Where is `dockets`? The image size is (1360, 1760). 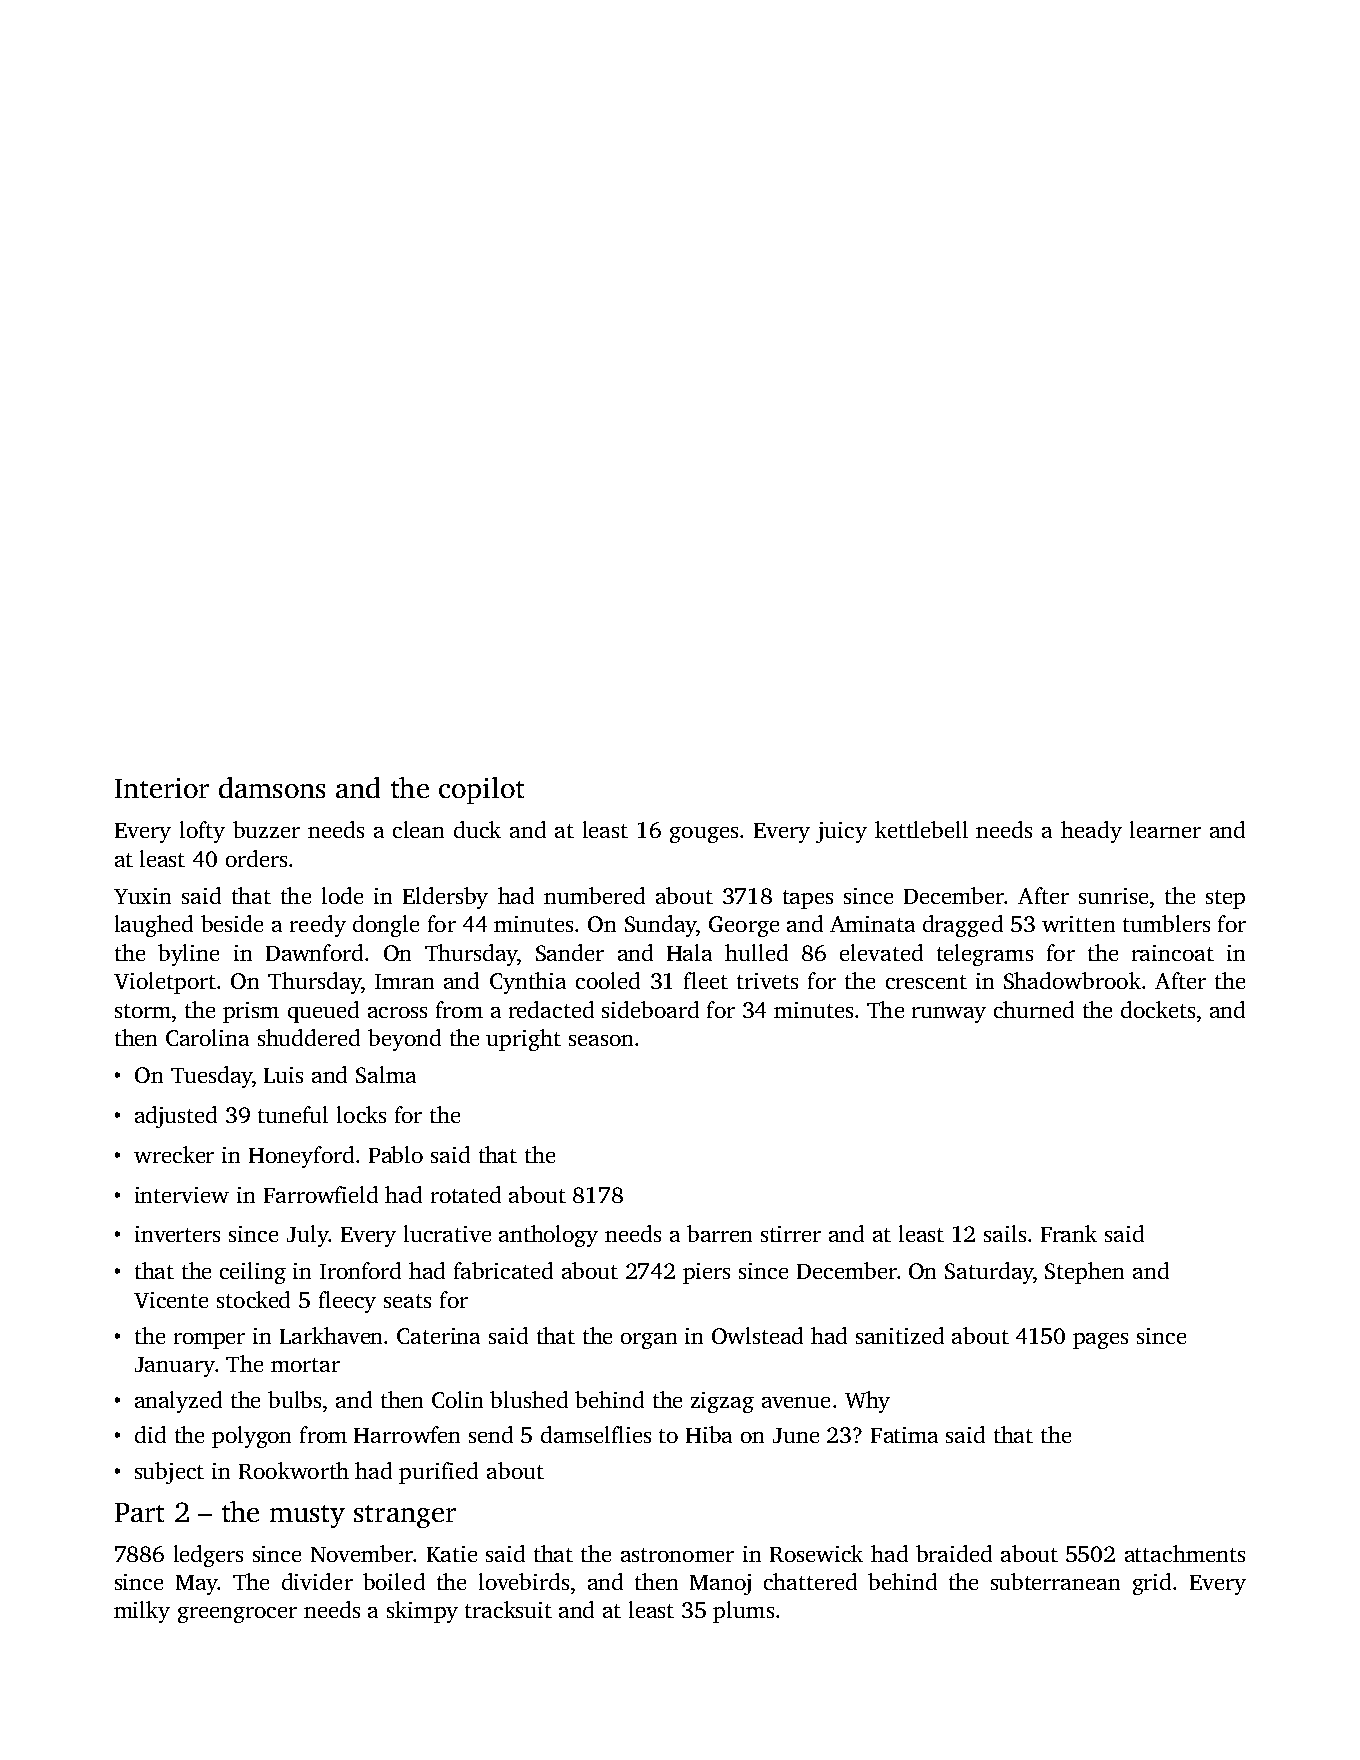 dockets is located at coordinates (1158, 1009).
